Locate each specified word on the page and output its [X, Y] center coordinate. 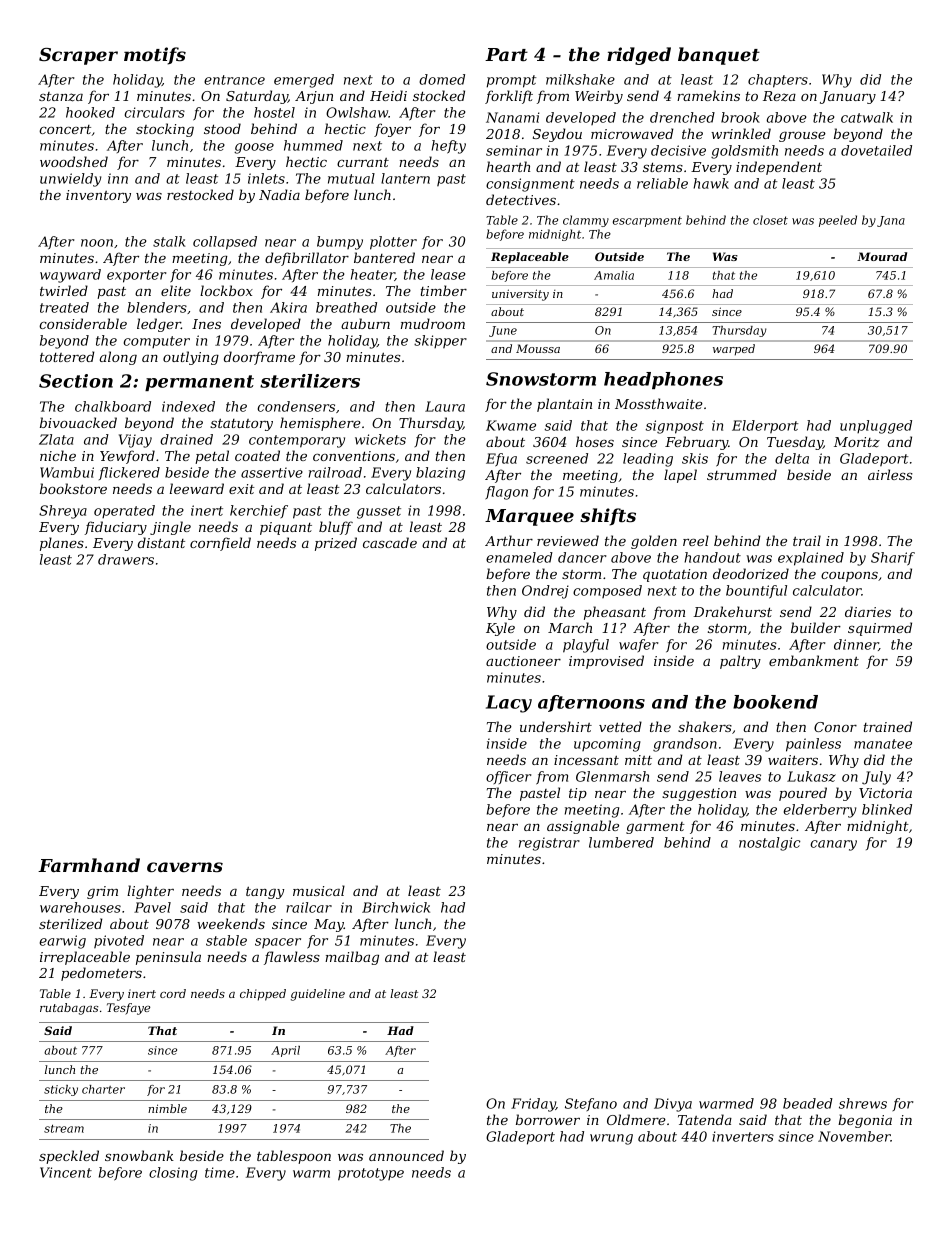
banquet [719, 56]
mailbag [352, 958]
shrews [863, 1103]
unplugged [876, 427]
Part [506, 54]
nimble [167, 1108]
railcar [309, 907]
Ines [206, 324]
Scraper [78, 56]
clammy [586, 221]
